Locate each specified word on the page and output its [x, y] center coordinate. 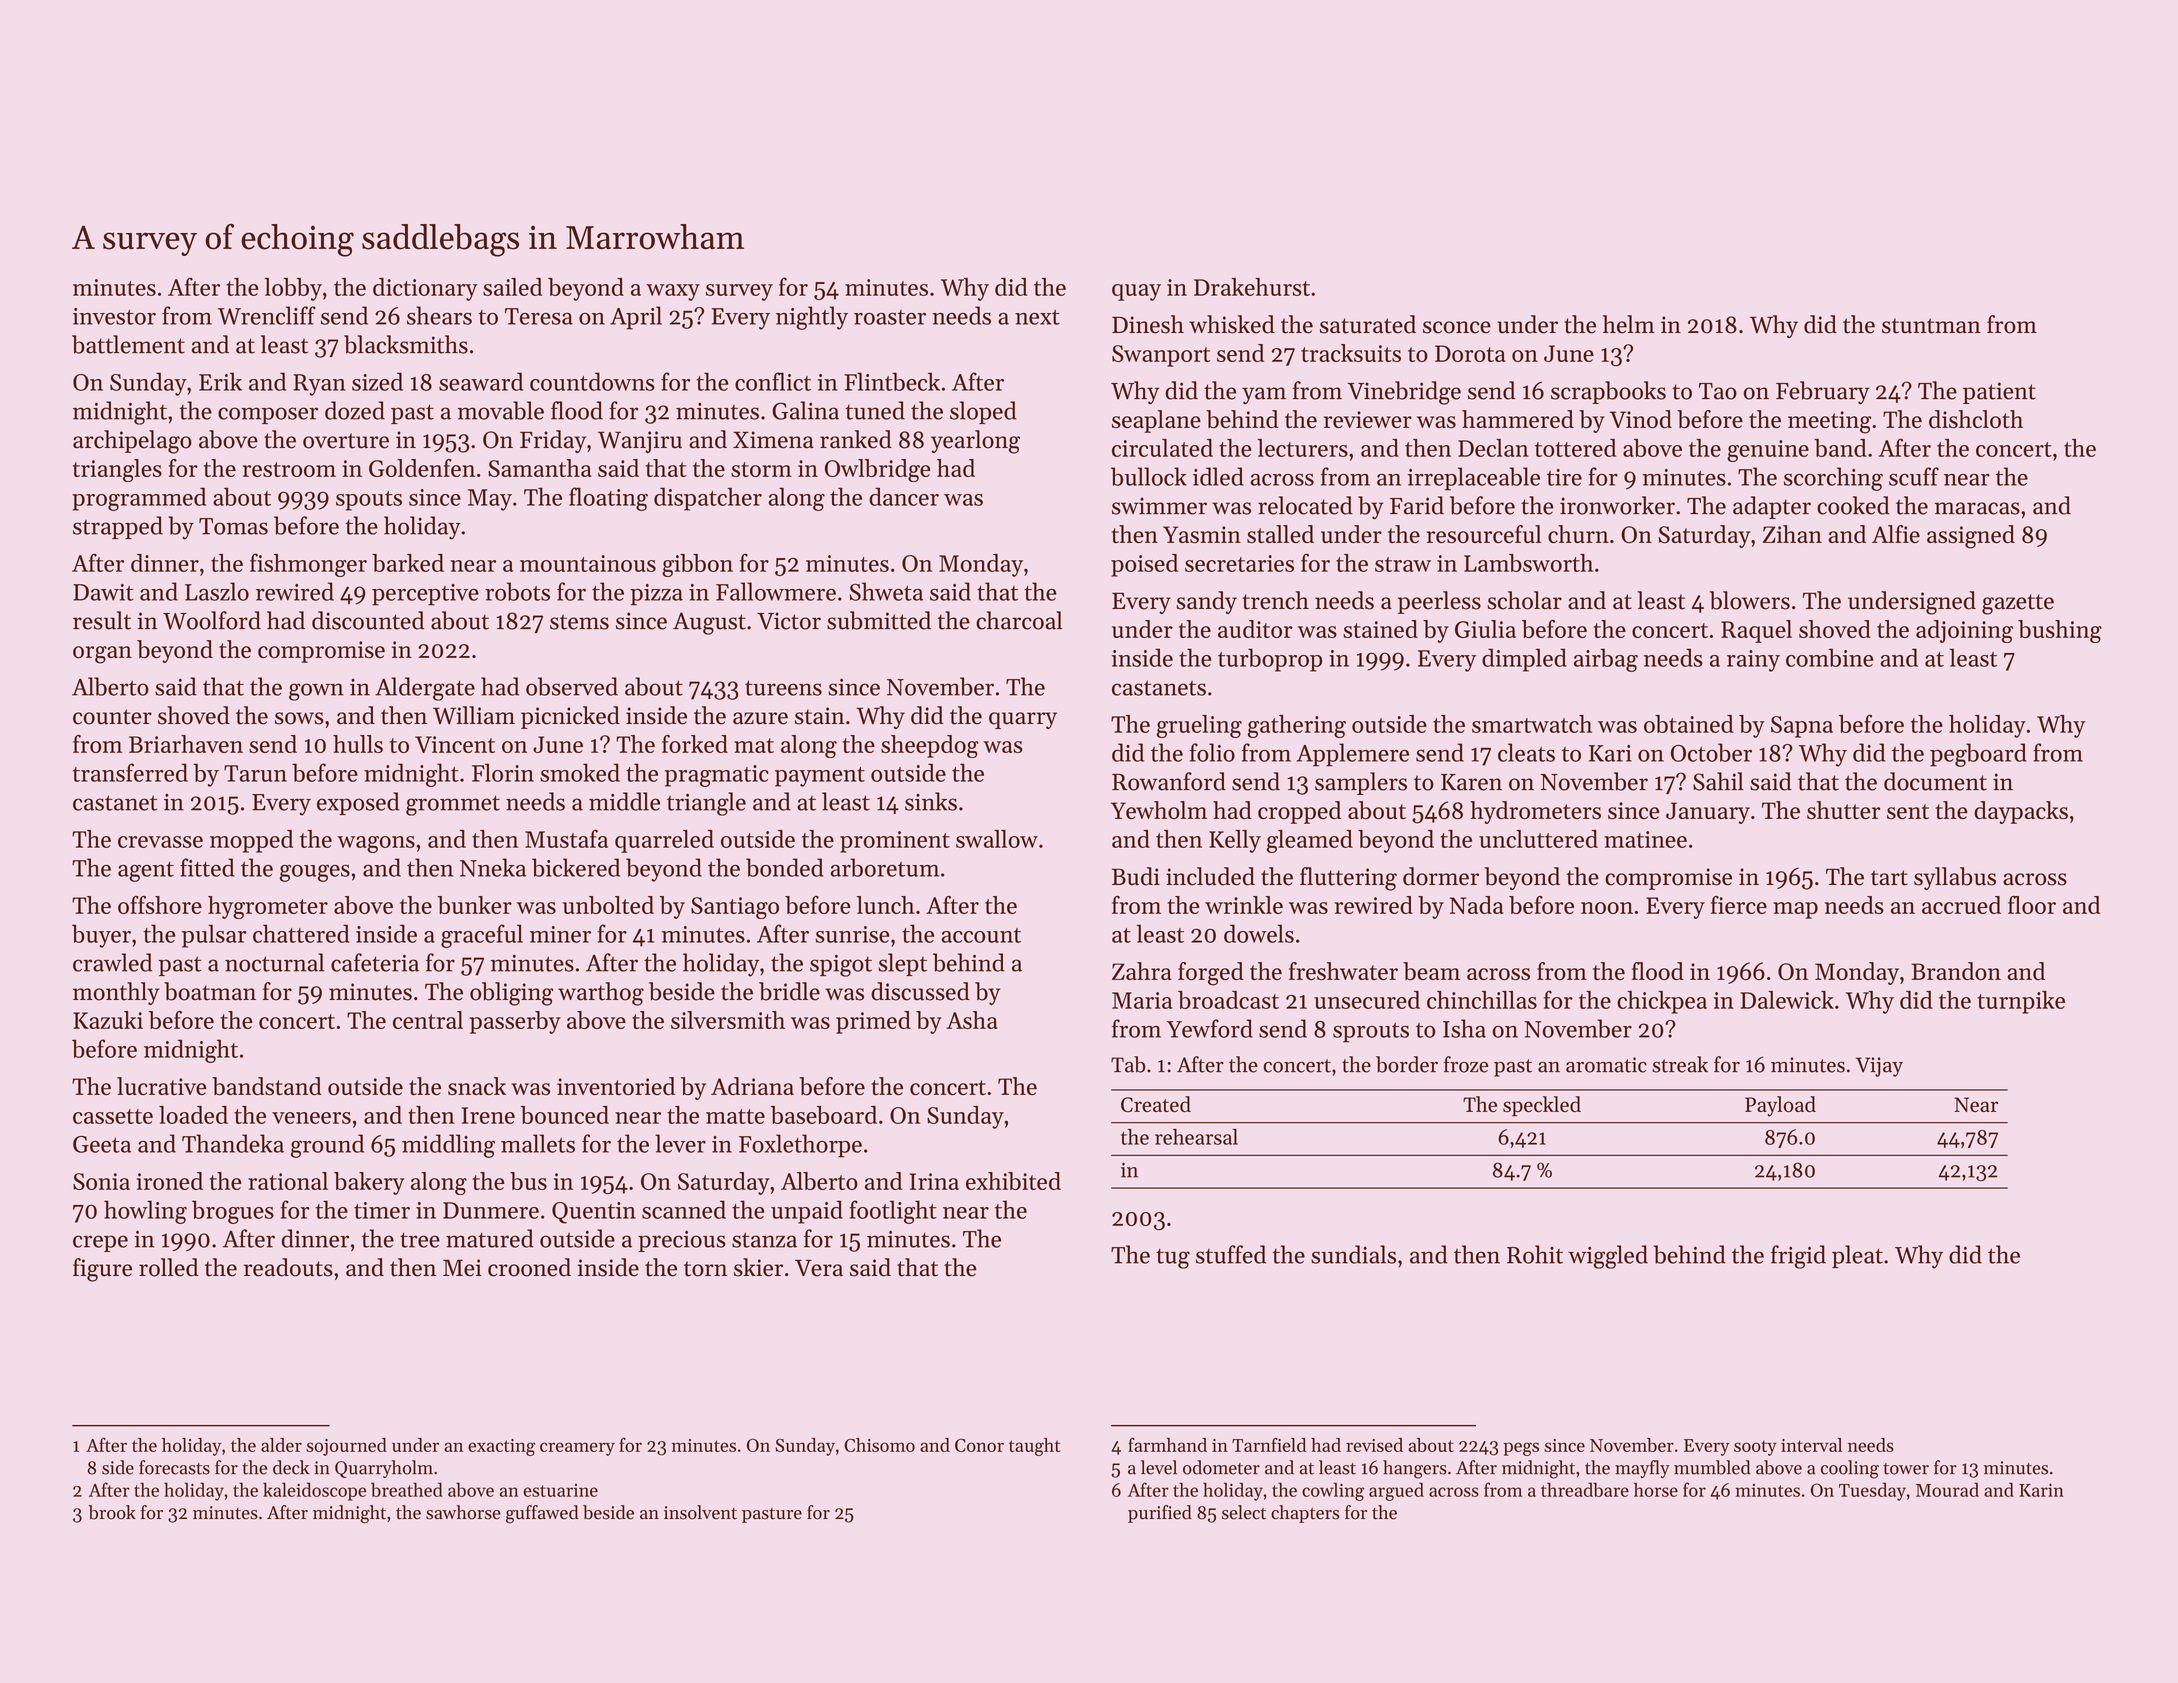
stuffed [1231, 1254]
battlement [128, 344]
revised [1374, 1445]
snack [477, 1086]
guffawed [542, 1514]
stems [579, 622]
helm [1629, 324]
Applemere [1352, 755]
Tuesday [1872, 1491]
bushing [2060, 631]
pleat [1857, 1256]
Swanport [1161, 356]
